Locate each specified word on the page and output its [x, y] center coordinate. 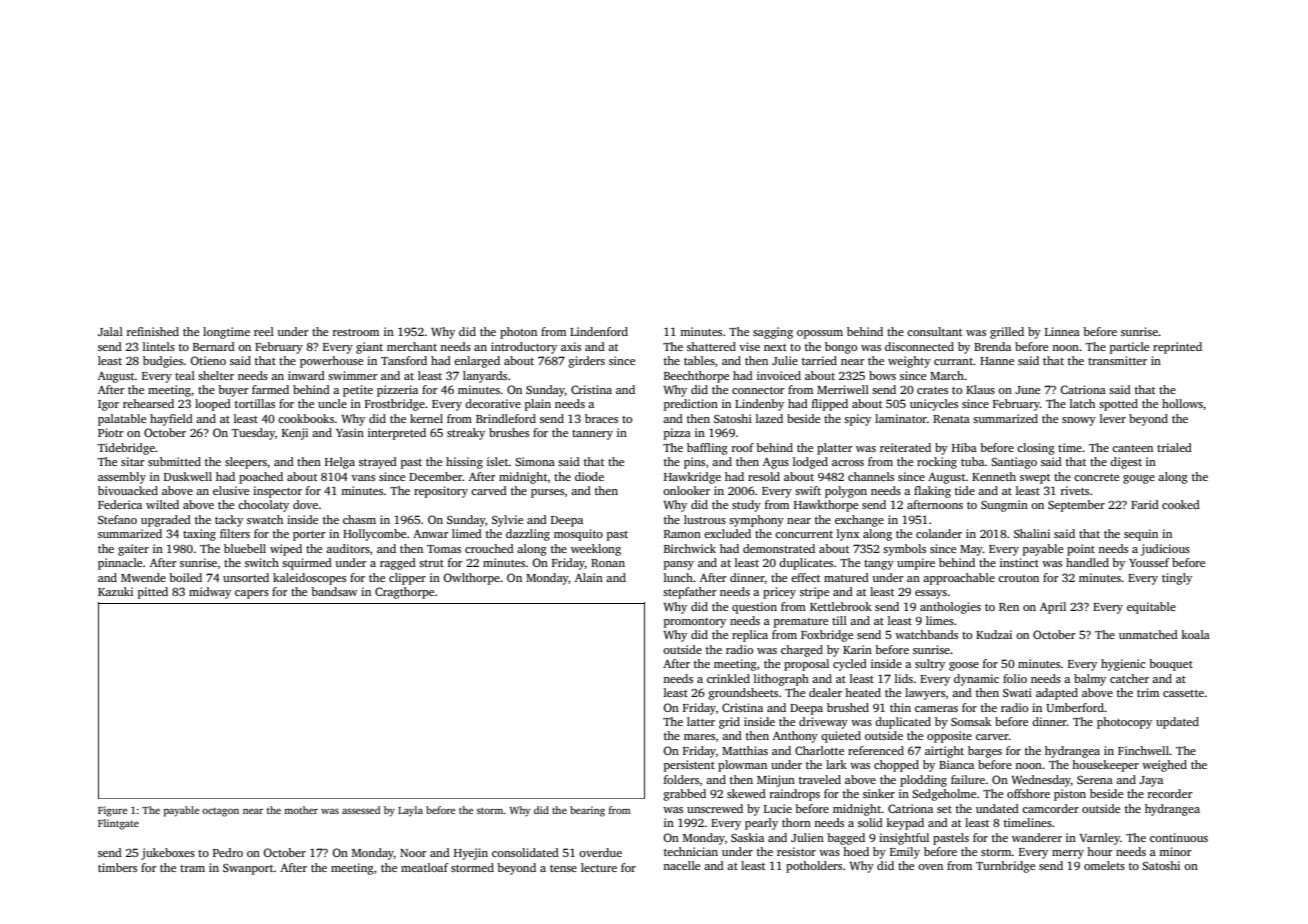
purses [547, 493]
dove [305, 504]
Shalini [1032, 533]
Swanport [248, 869]
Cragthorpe [404, 593]
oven [930, 867]
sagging [773, 333]
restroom [356, 332]
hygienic [1123, 665]
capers [252, 594]
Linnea [1062, 331]
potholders [814, 867]
